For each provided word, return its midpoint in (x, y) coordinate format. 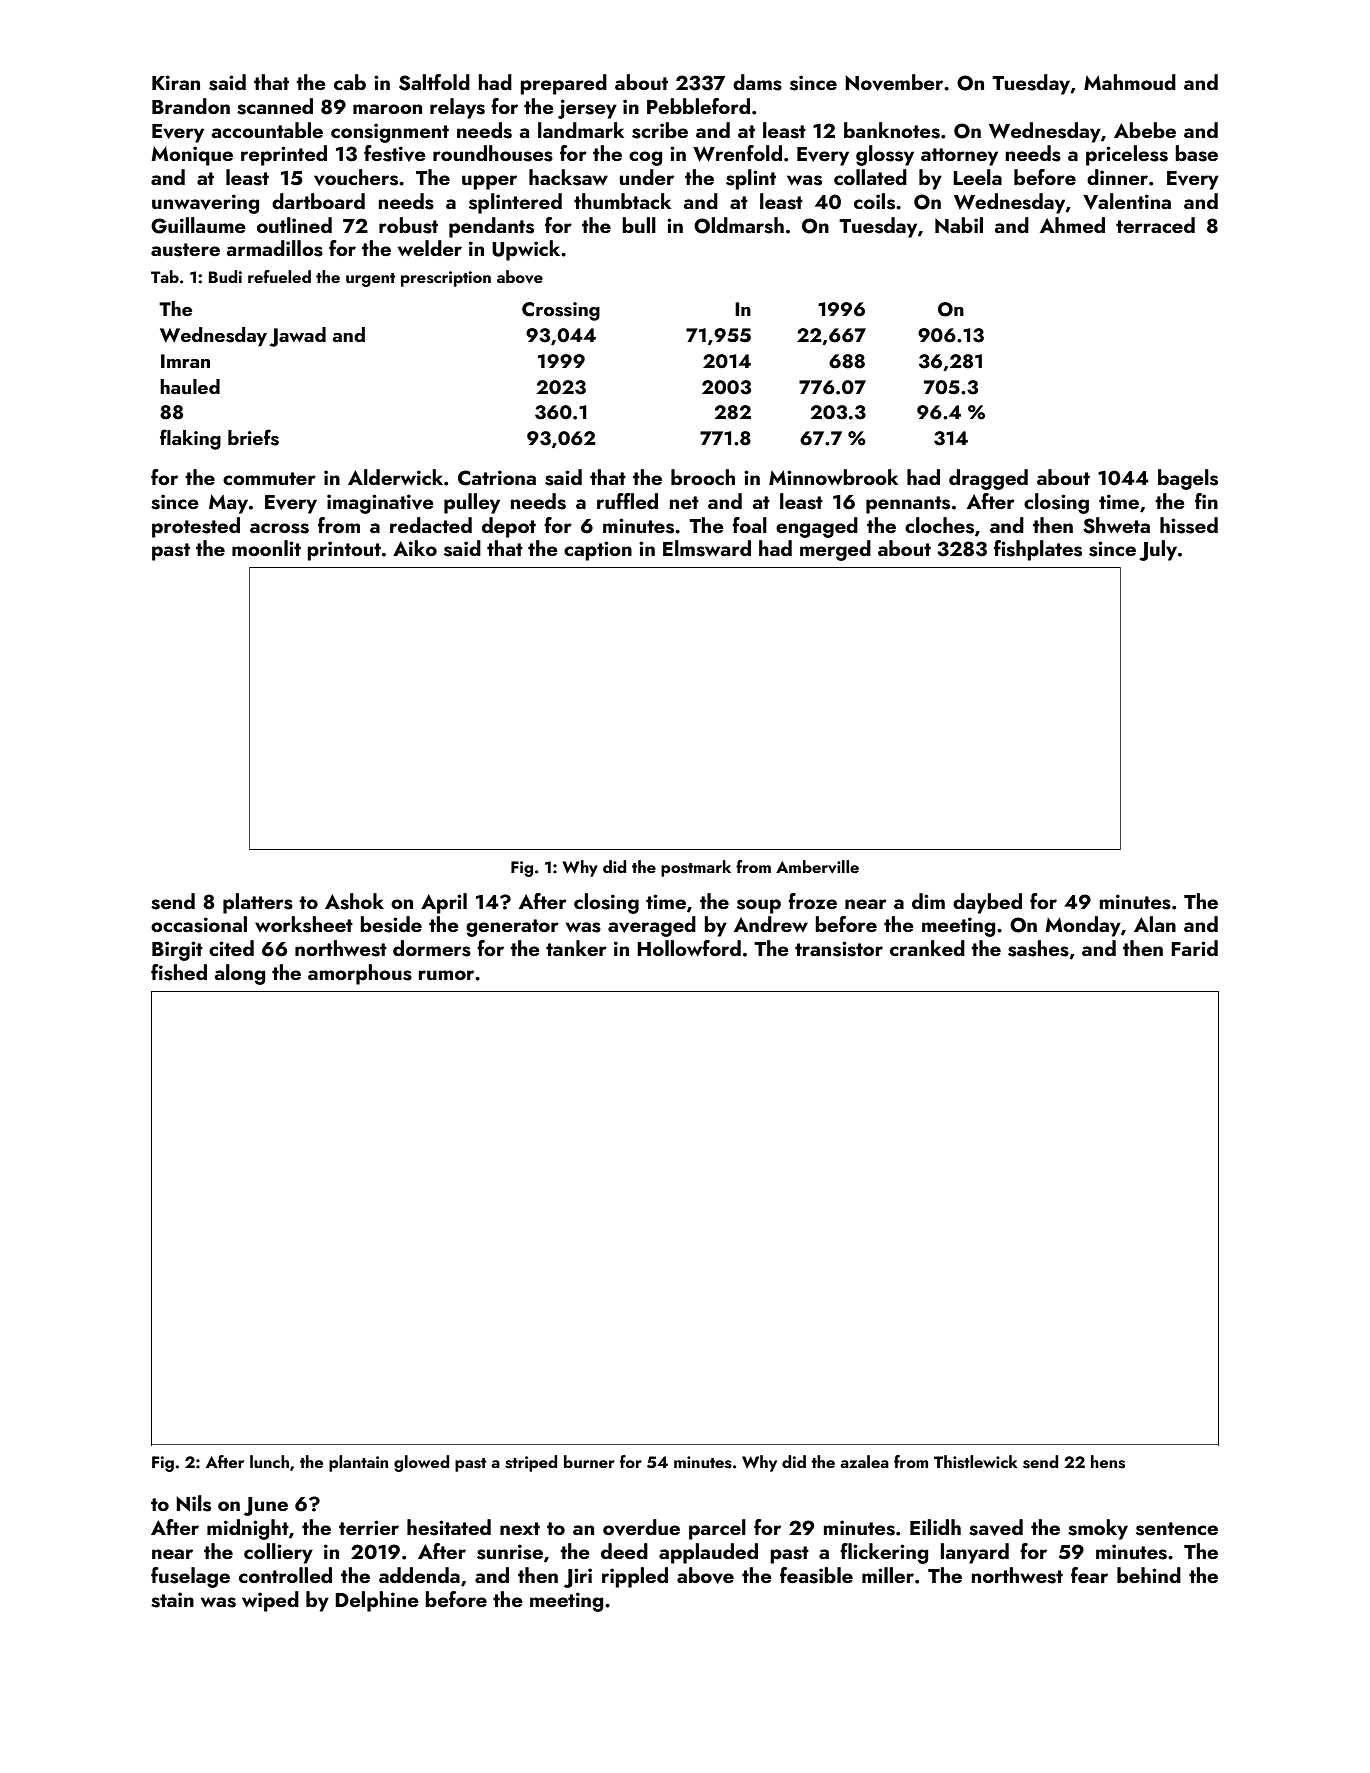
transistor (839, 949)
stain (172, 1600)
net (684, 502)
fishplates (1038, 550)
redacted (431, 525)
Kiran (176, 82)
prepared (563, 84)
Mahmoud (1130, 82)
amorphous (360, 974)
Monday (1083, 926)
